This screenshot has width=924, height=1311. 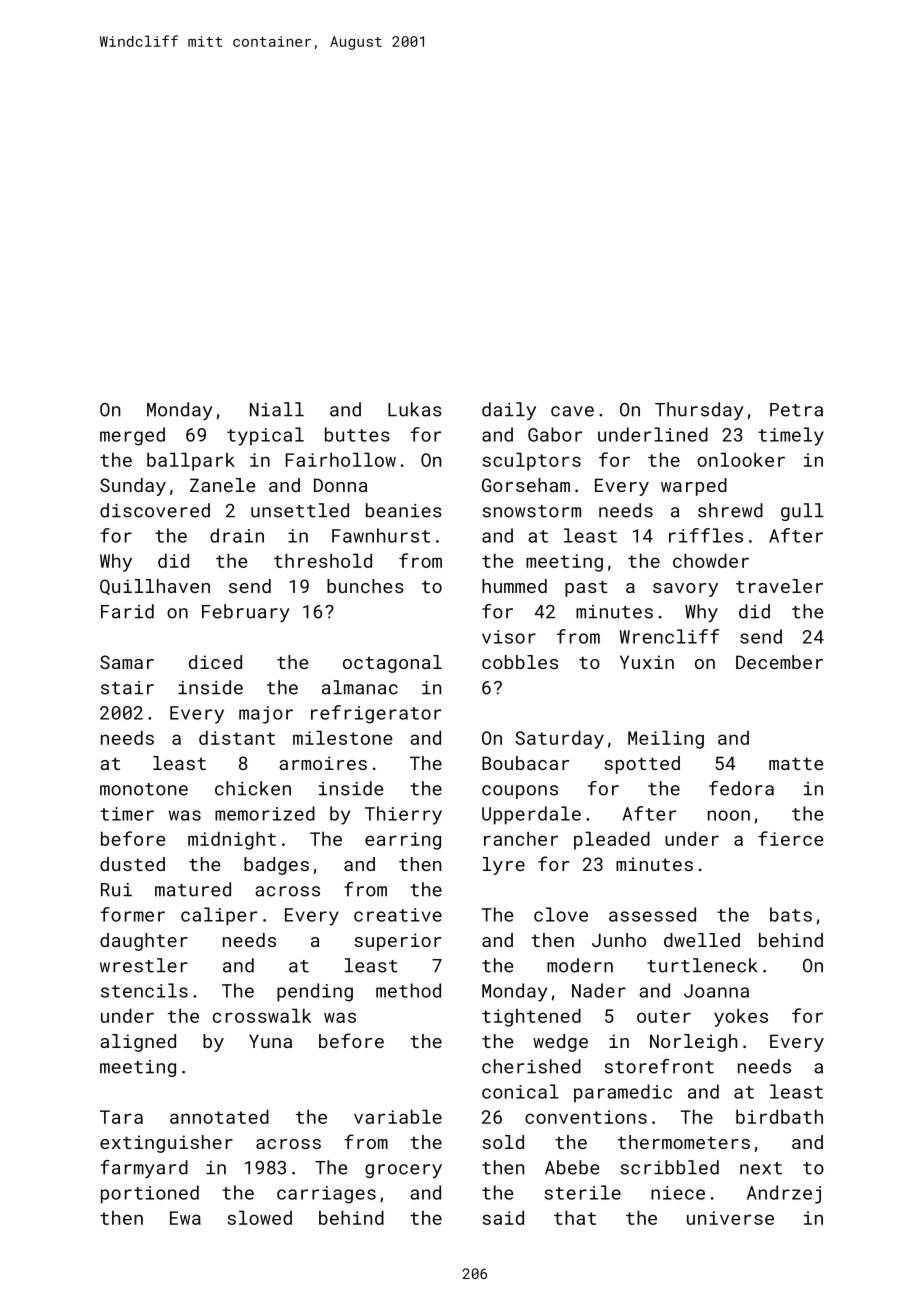 What do you see at coordinates (253, 788) in the screenshot?
I see `chicken` at bounding box center [253, 788].
